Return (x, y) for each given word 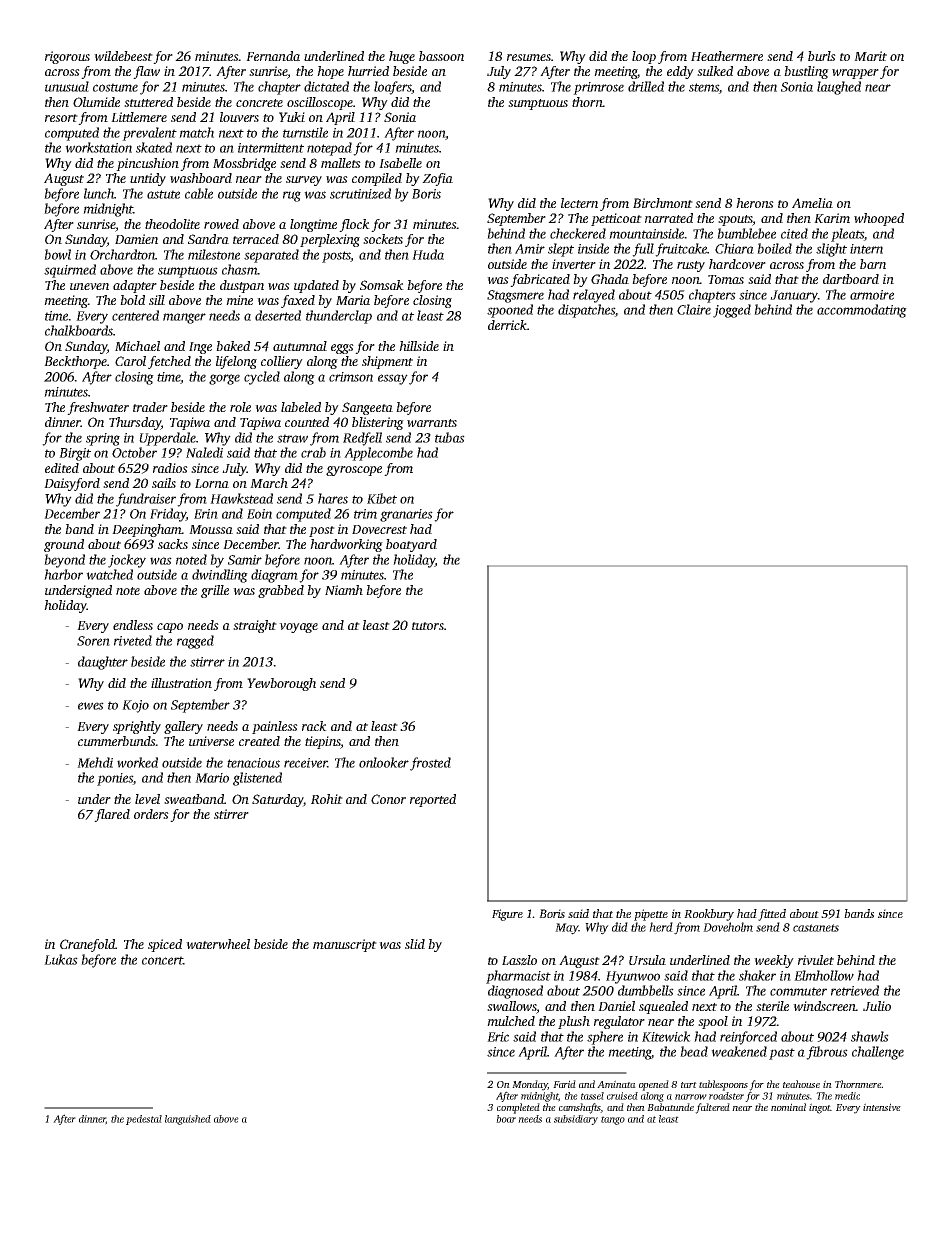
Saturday (277, 800)
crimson (351, 377)
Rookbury (709, 915)
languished (188, 1120)
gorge (224, 379)
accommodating (862, 311)
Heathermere (727, 56)
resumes (529, 57)
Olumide (96, 102)
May (566, 929)
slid (415, 944)
